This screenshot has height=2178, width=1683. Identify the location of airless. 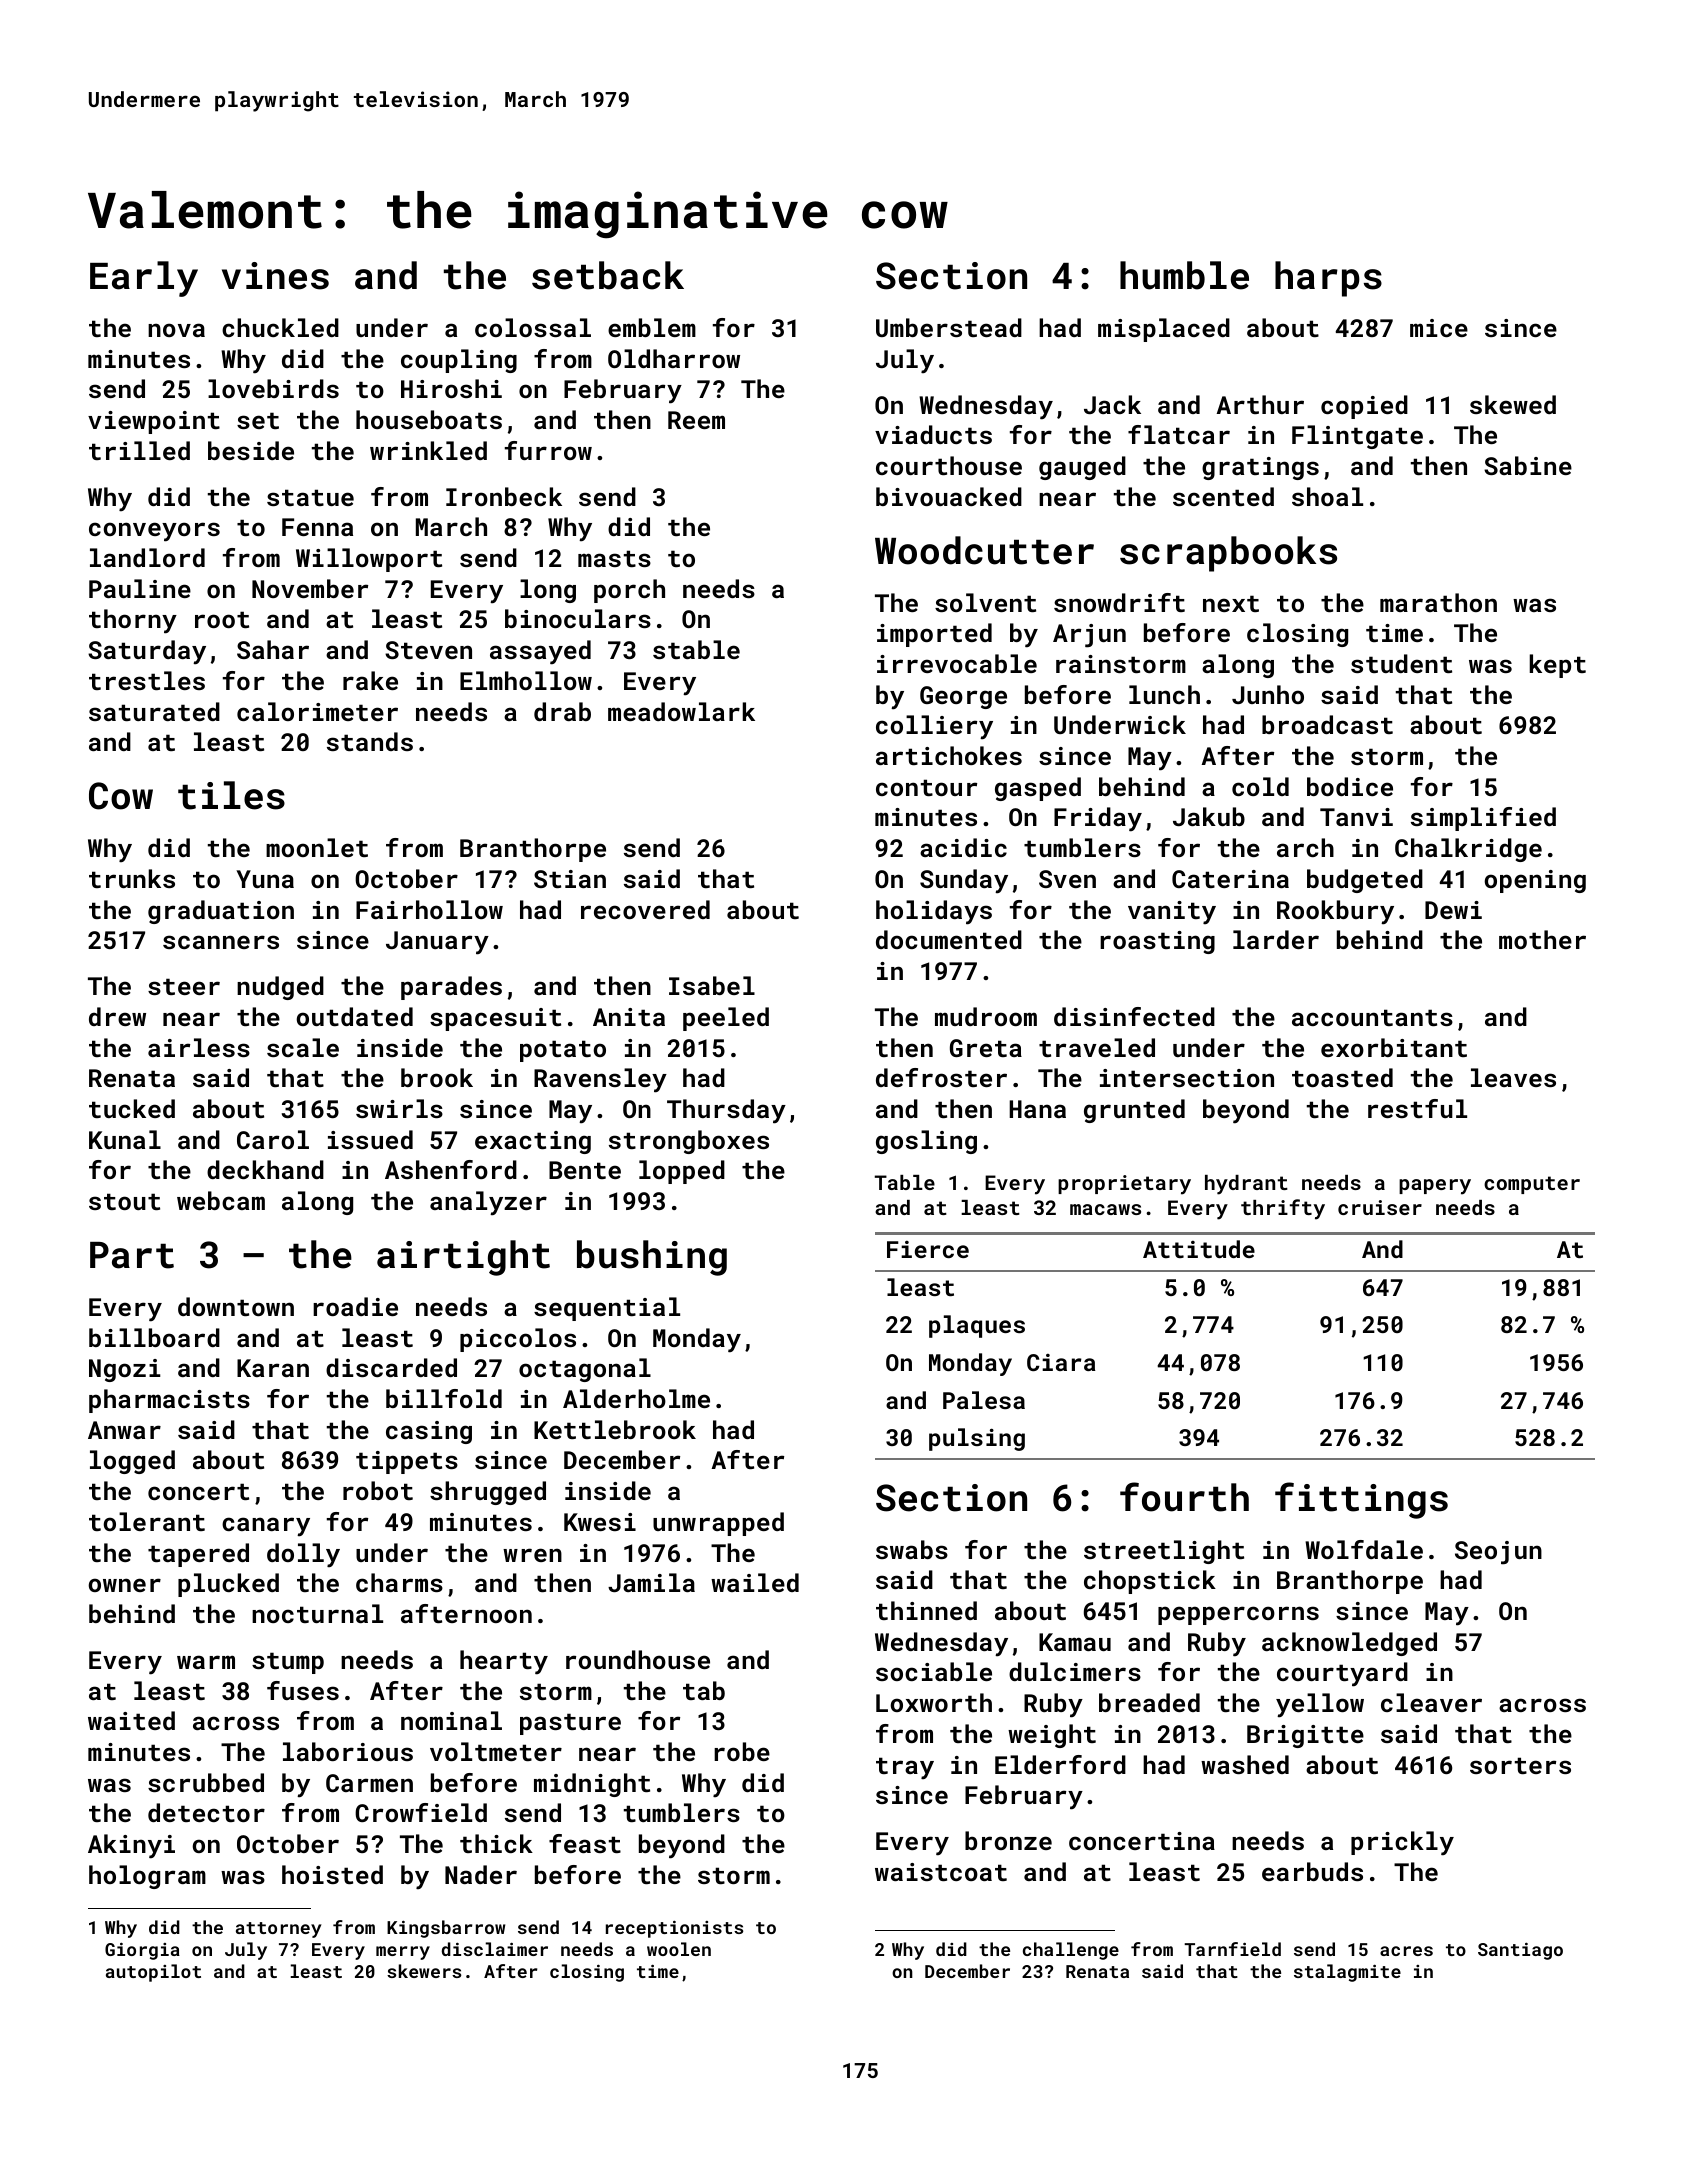
(199, 1047).
